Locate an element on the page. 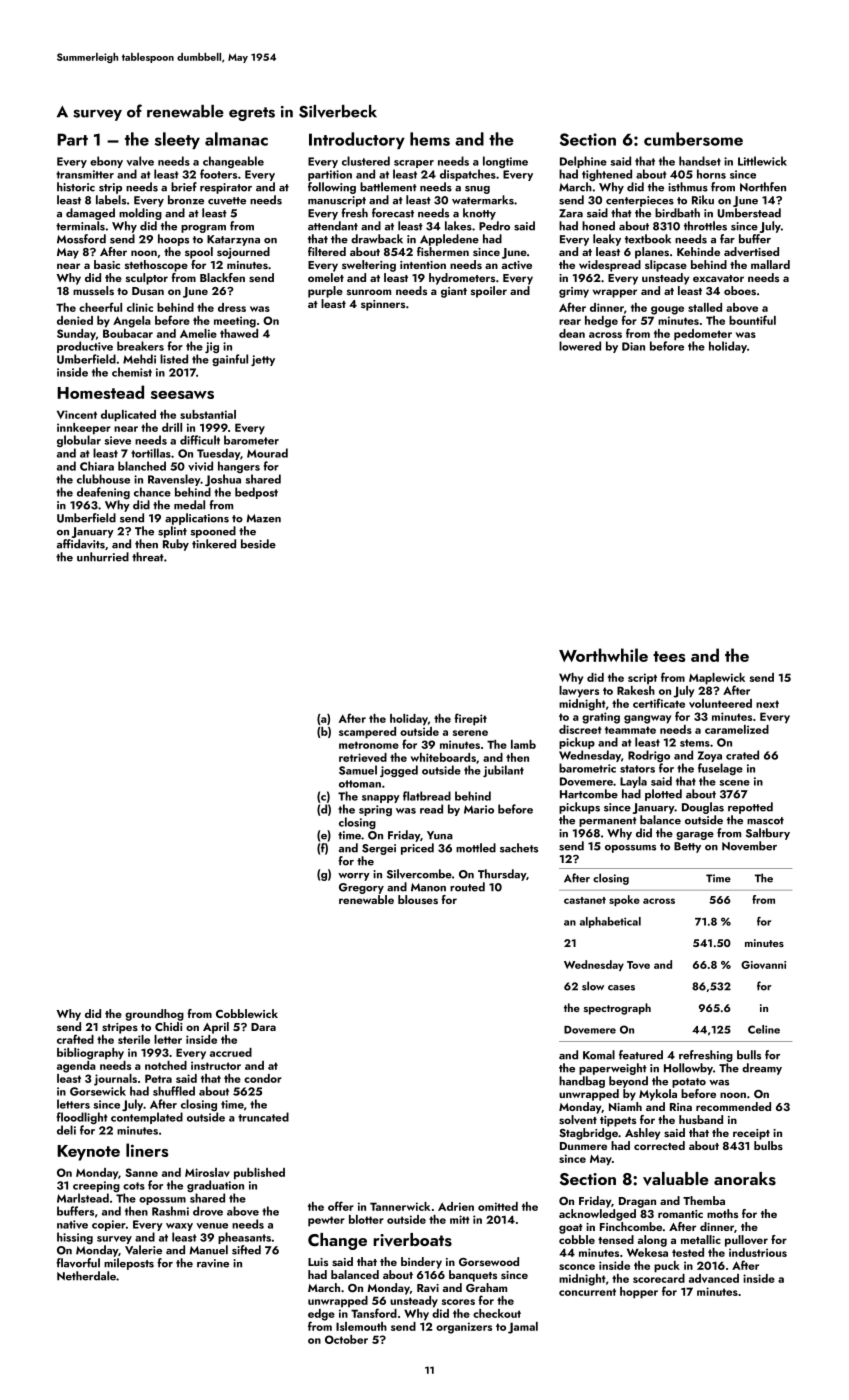 This page has height=1400, width=849. ebony is located at coordinates (106, 162).
